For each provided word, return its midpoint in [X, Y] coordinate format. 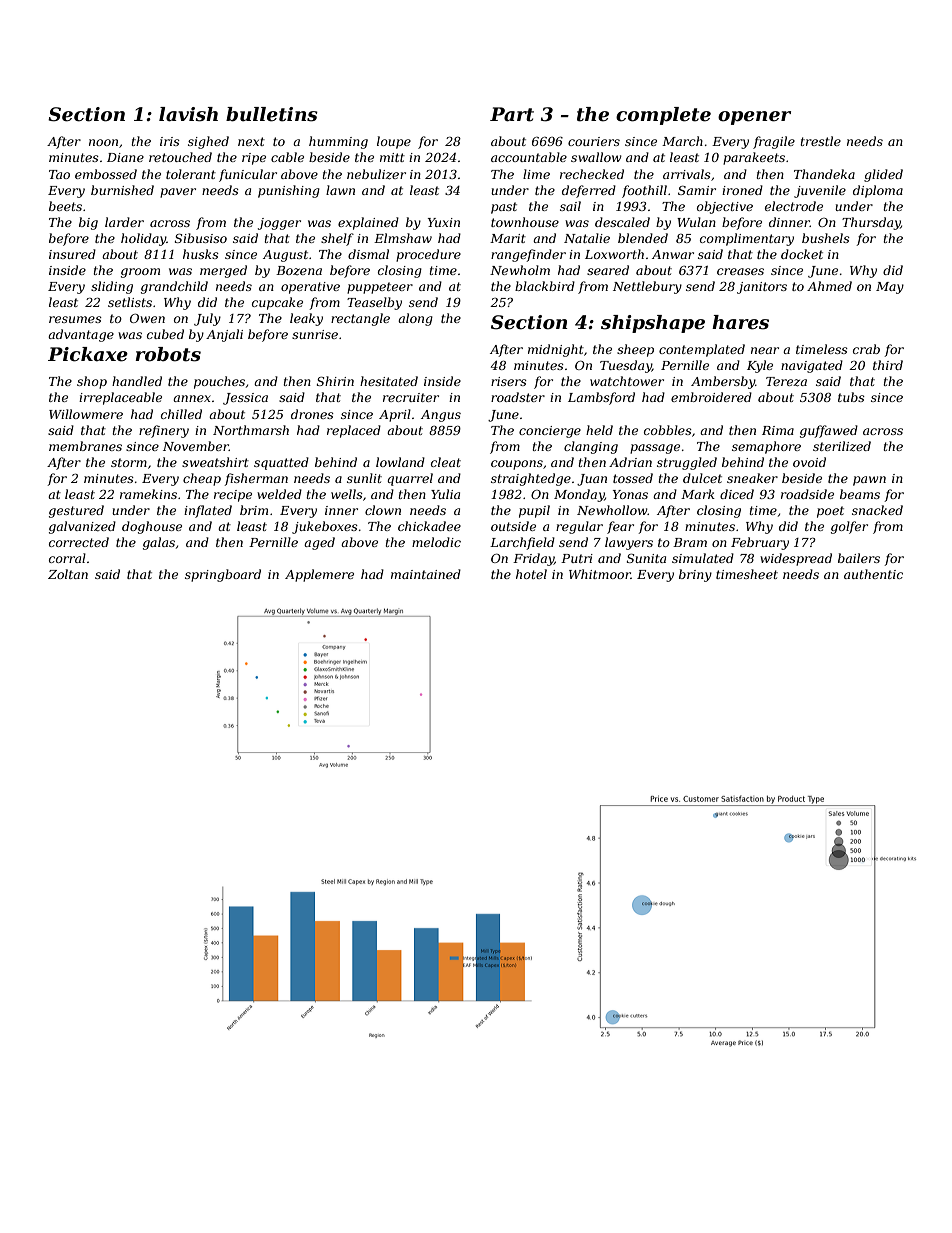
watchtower [627, 381]
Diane [125, 157]
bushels [826, 238]
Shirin [335, 381]
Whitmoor [600, 574]
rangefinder [528, 255]
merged [223, 271]
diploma [878, 191]
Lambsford [601, 398]
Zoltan [68, 574]
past [504, 208]
